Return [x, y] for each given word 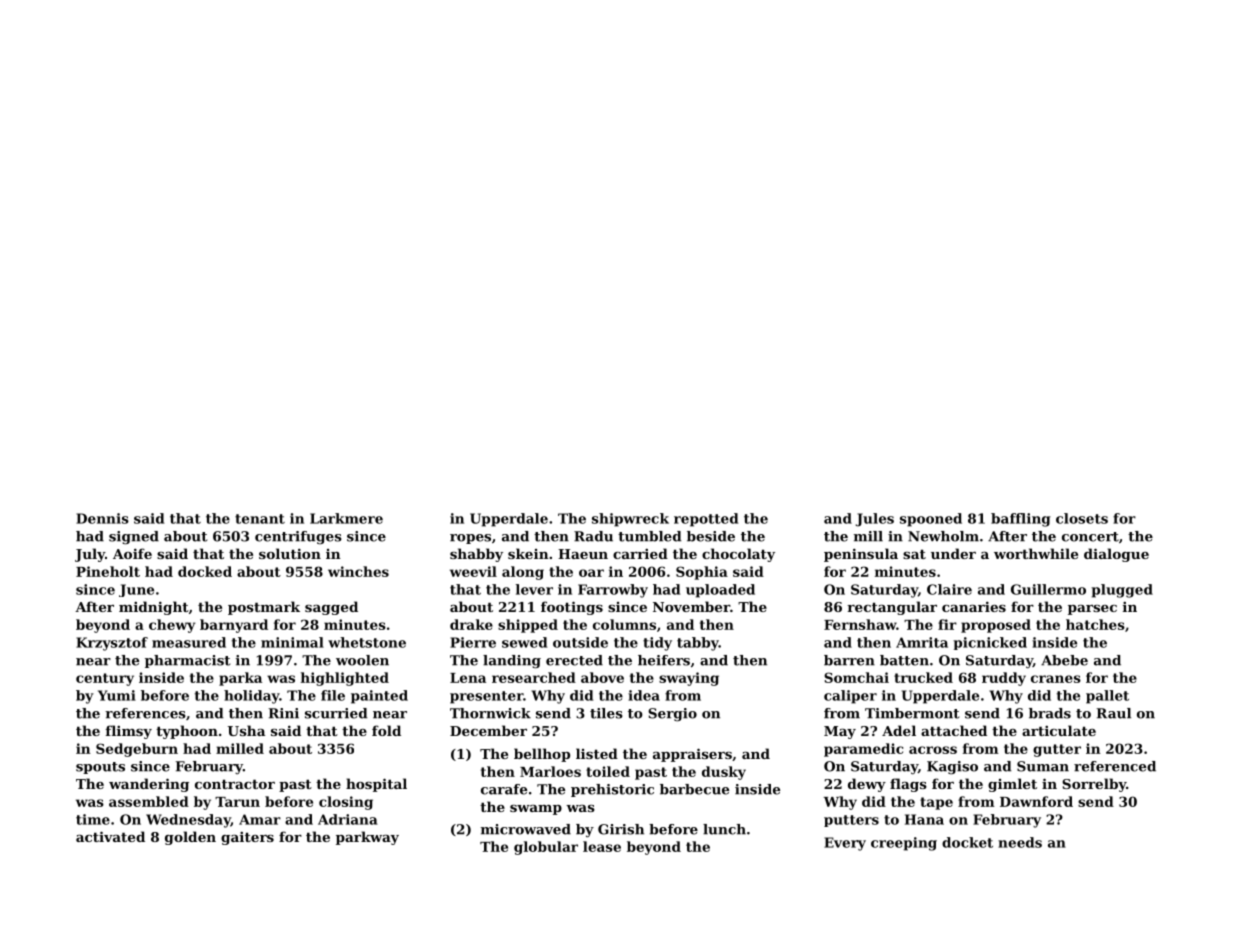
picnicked [990, 643]
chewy [172, 626]
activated [110, 836]
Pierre [473, 642]
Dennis [102, 518]
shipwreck [630, 520]
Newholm [943, 536]
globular [546, 848]
